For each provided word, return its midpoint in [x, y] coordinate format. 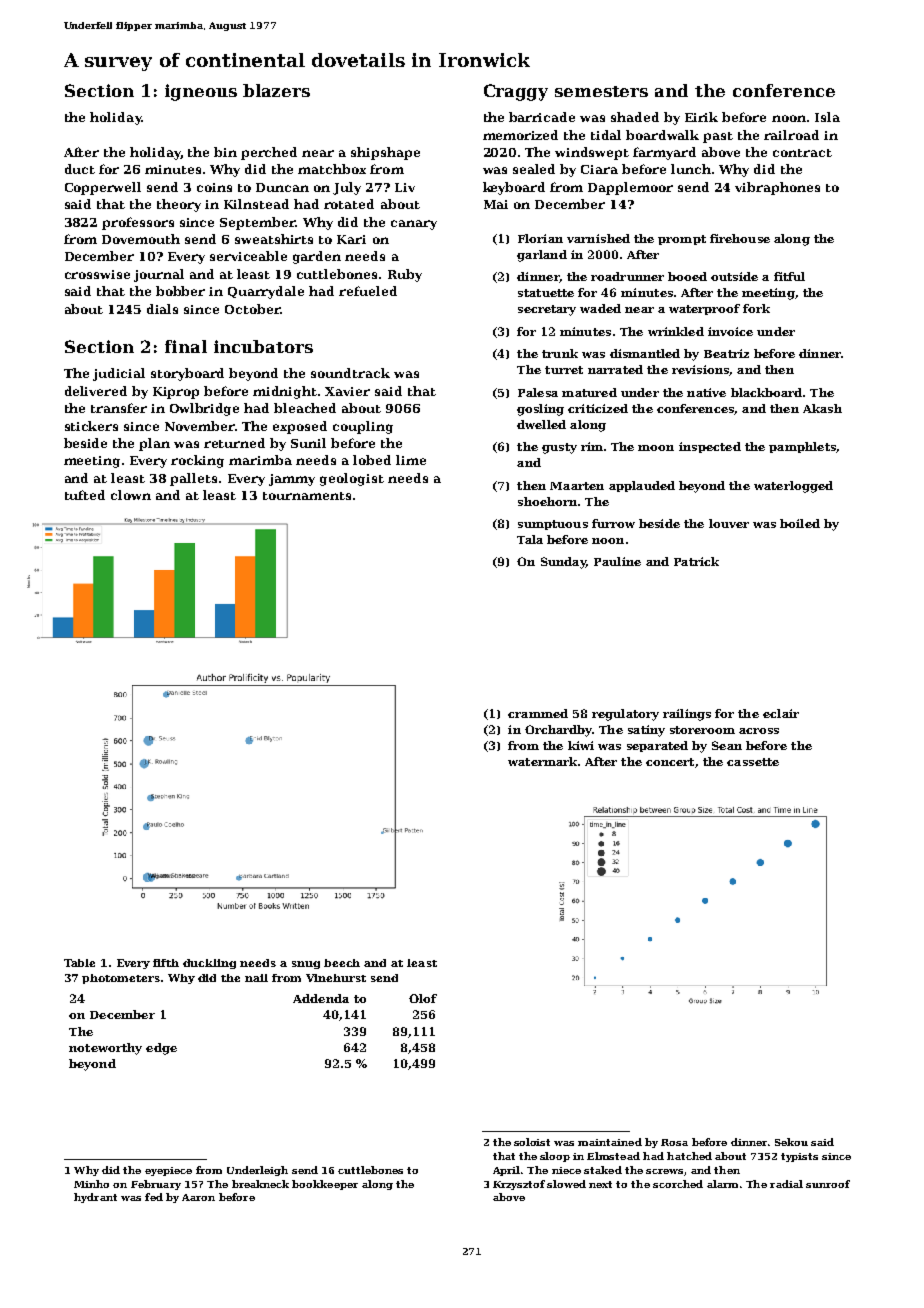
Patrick [696, 561]
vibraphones [777, 188]
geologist [352, 479]
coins [214, 187]
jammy [292, 480]
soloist [532, 1142]
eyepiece [168, 1171]
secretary [547, 310]
